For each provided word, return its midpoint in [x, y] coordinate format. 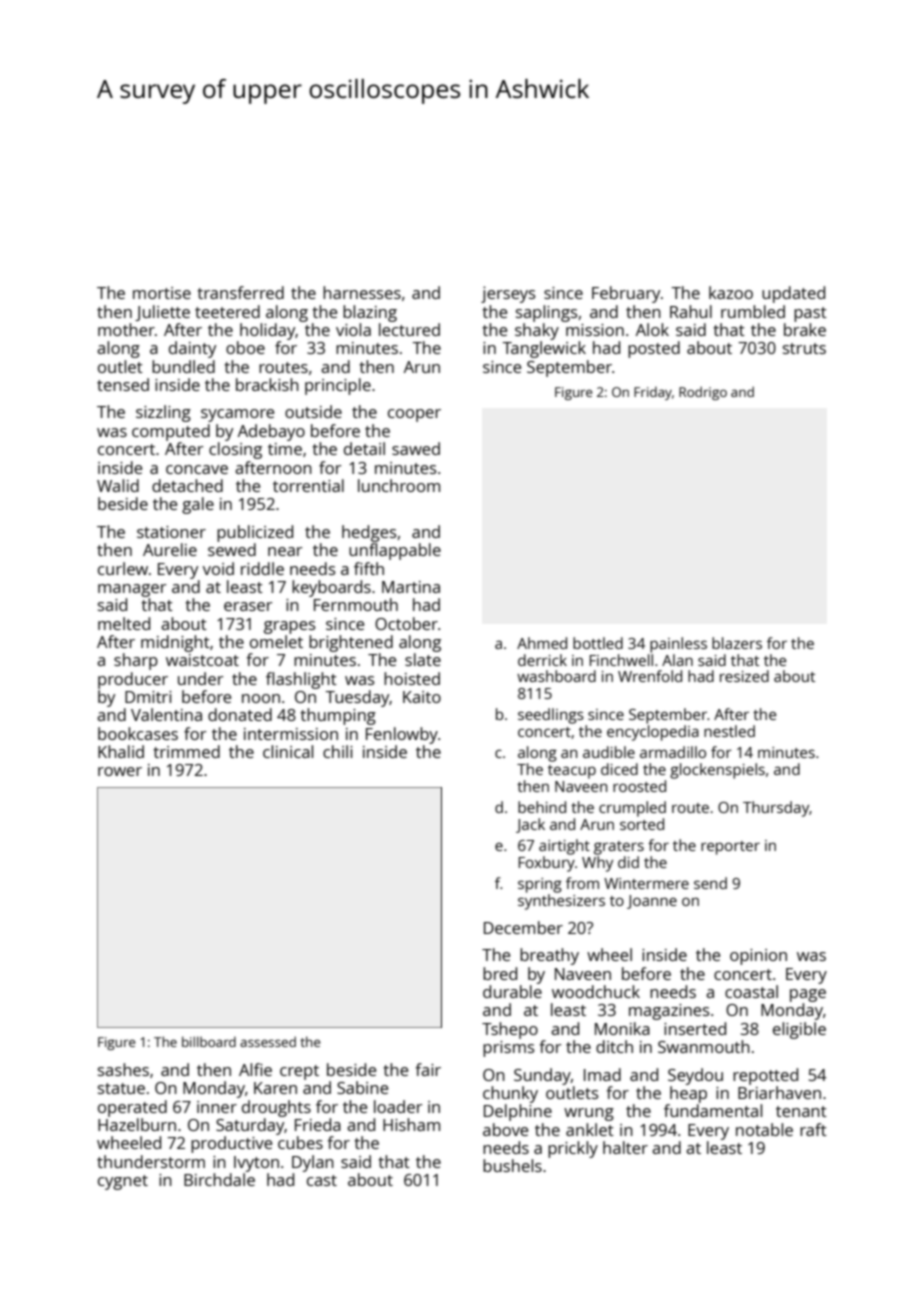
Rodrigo [703, 393]
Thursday [776, 809]
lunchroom [399, 485]
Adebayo [271, 432]
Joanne [652, 902]
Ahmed [542, 643]
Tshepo [510, 1030]
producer [133, 680]
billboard [209, 1041]
